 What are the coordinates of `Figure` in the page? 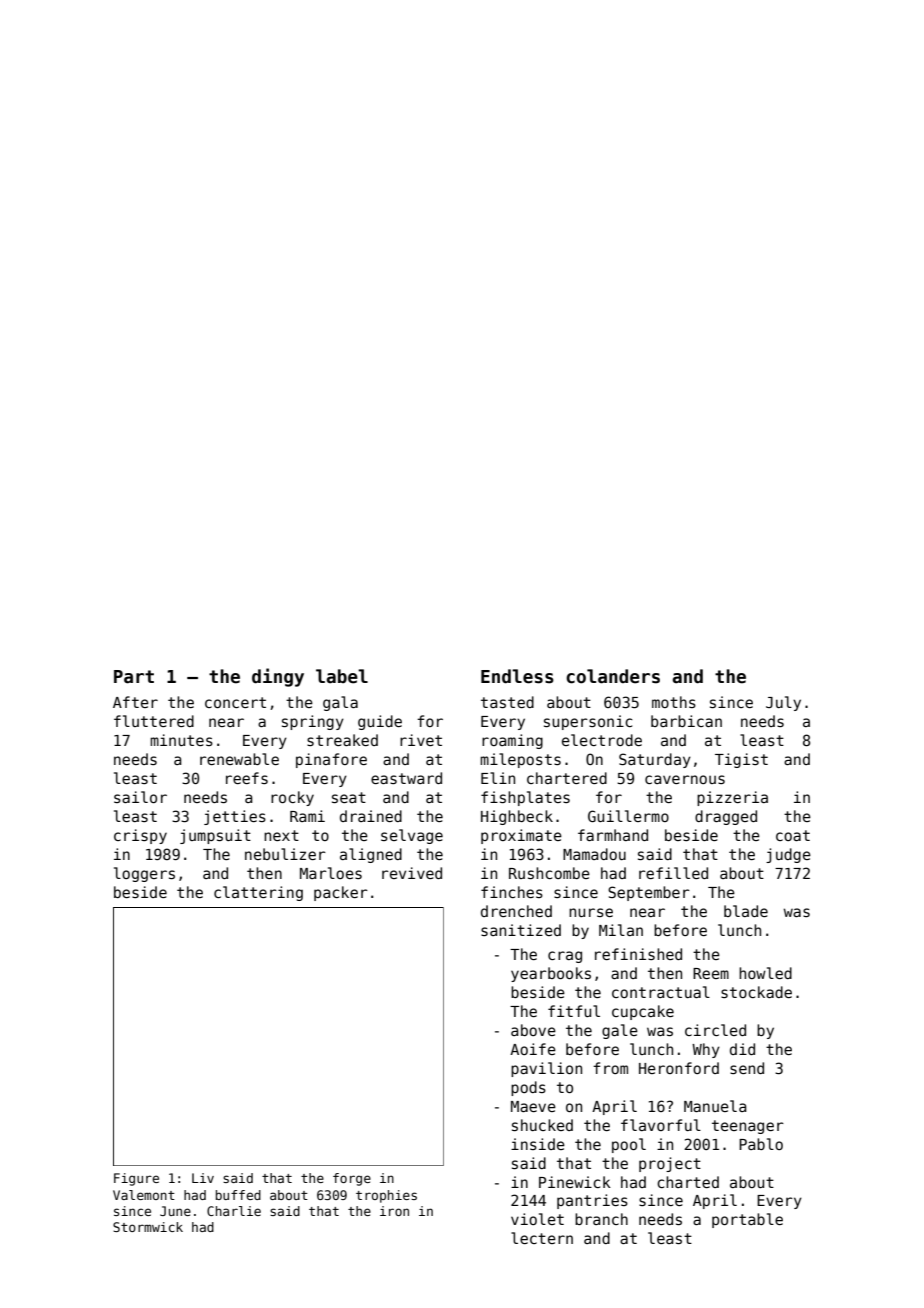 It's located at (136, 1179).
